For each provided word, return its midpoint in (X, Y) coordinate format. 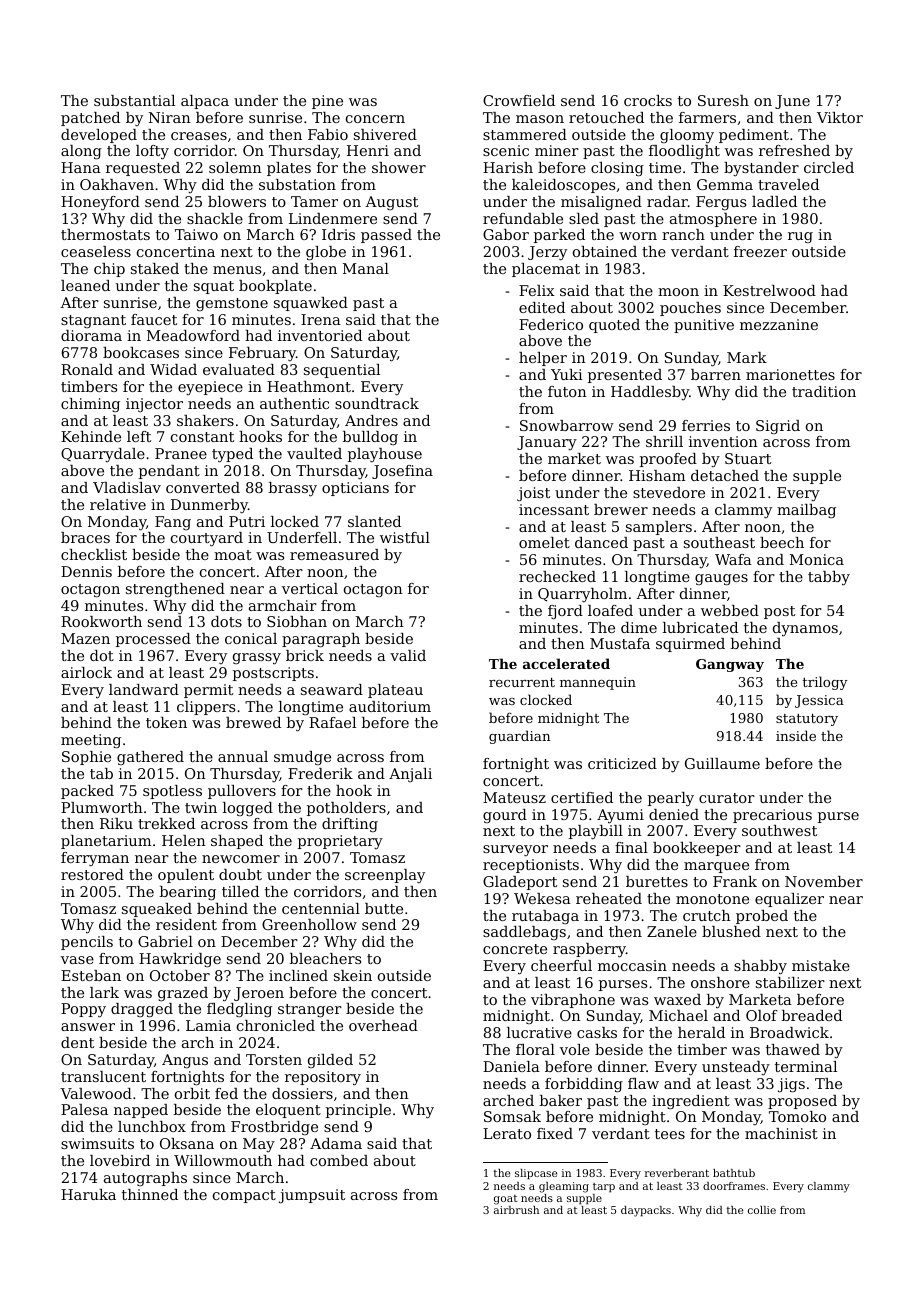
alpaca (205, 102)
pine (327, 102)
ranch (683, 234)
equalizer (789, 900)
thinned (150, 1194)
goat (505, 1200)
